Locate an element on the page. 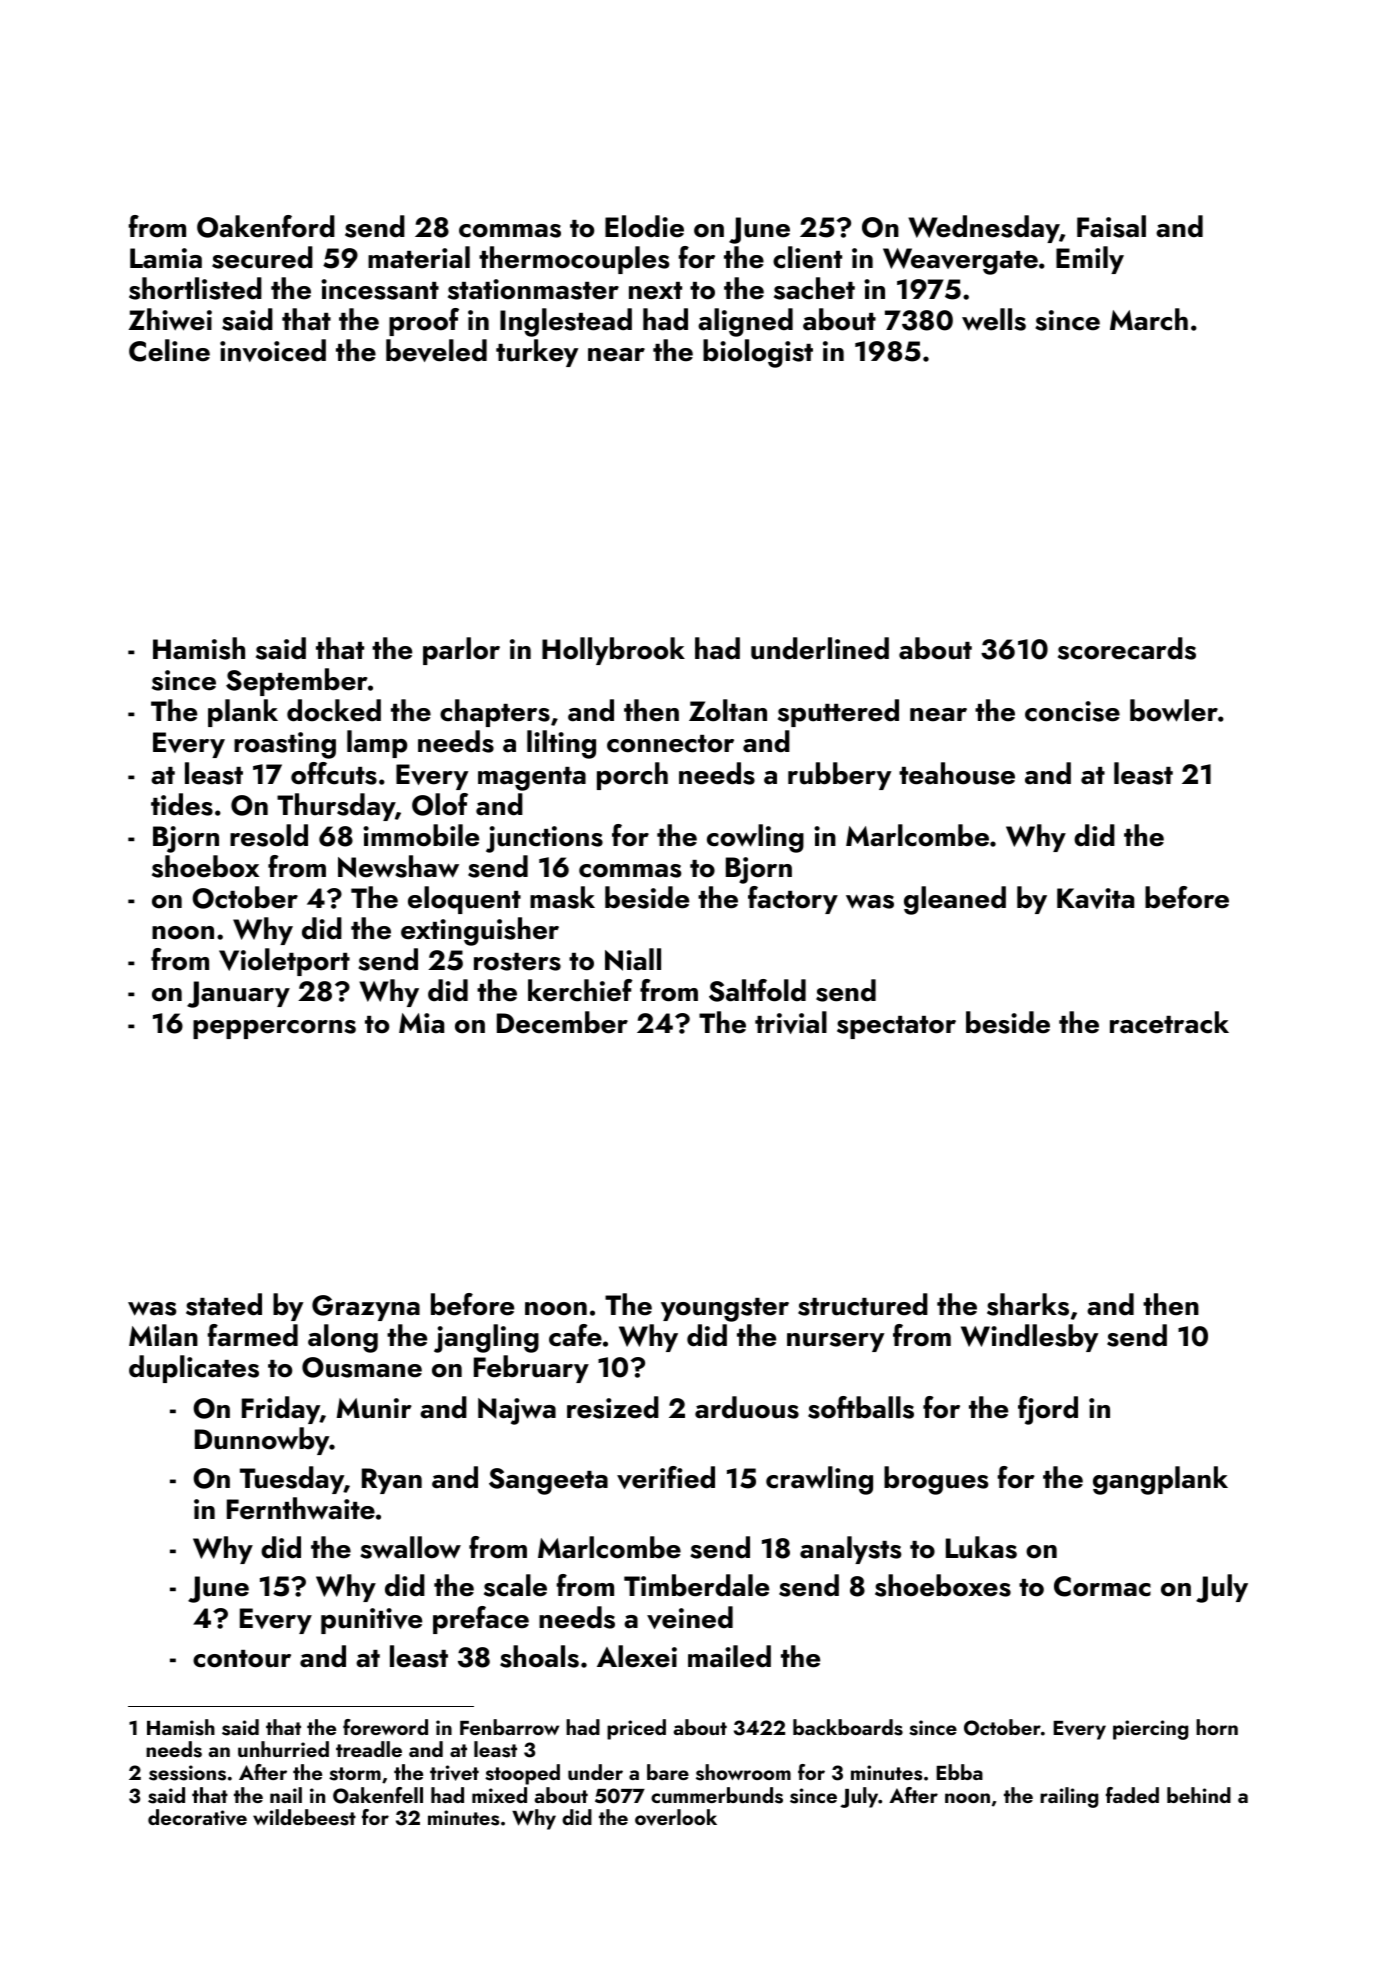 This page has width=1386, height=1969. decorative is located at coordinates (197, 1817).
